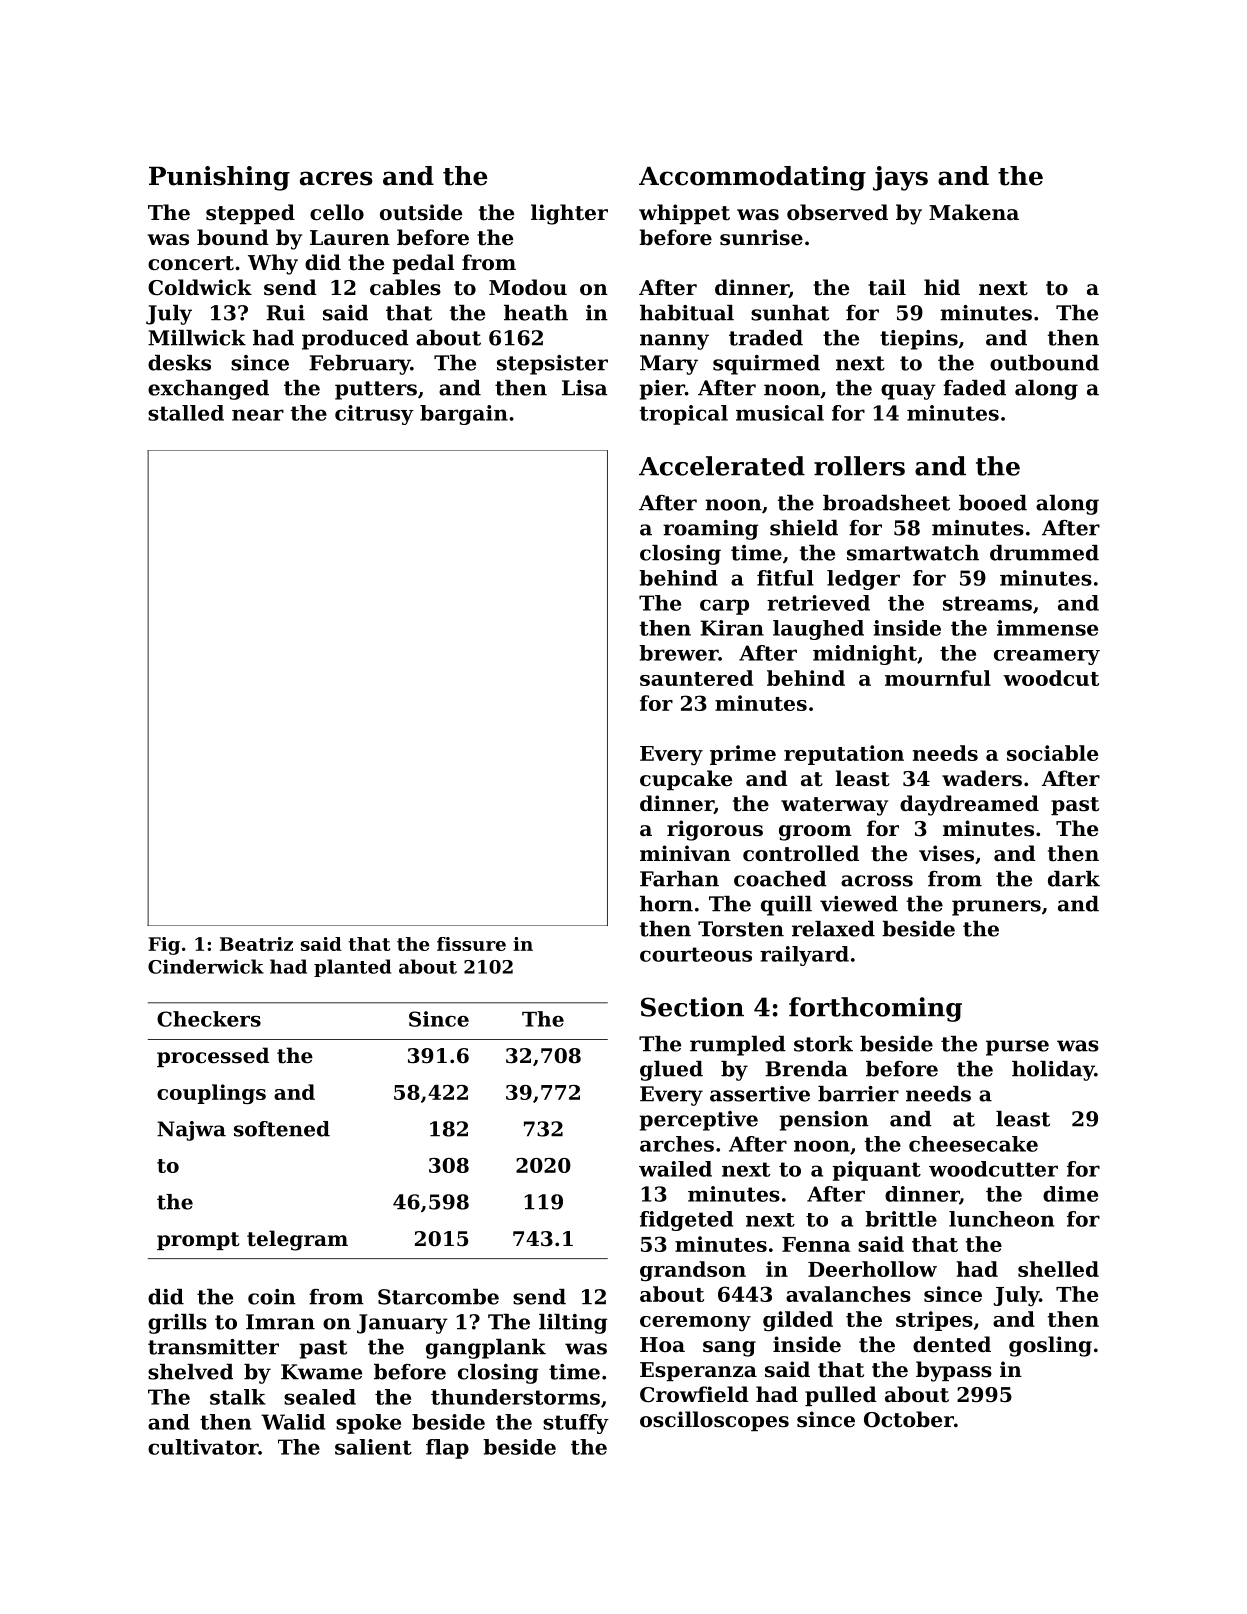 Image resolution: width=1247 pixels, height=1614 pixels. What do you see at coordinates (677, 1144) in the screenshot?
I see `arches` at bounding box center [677, 1144].
